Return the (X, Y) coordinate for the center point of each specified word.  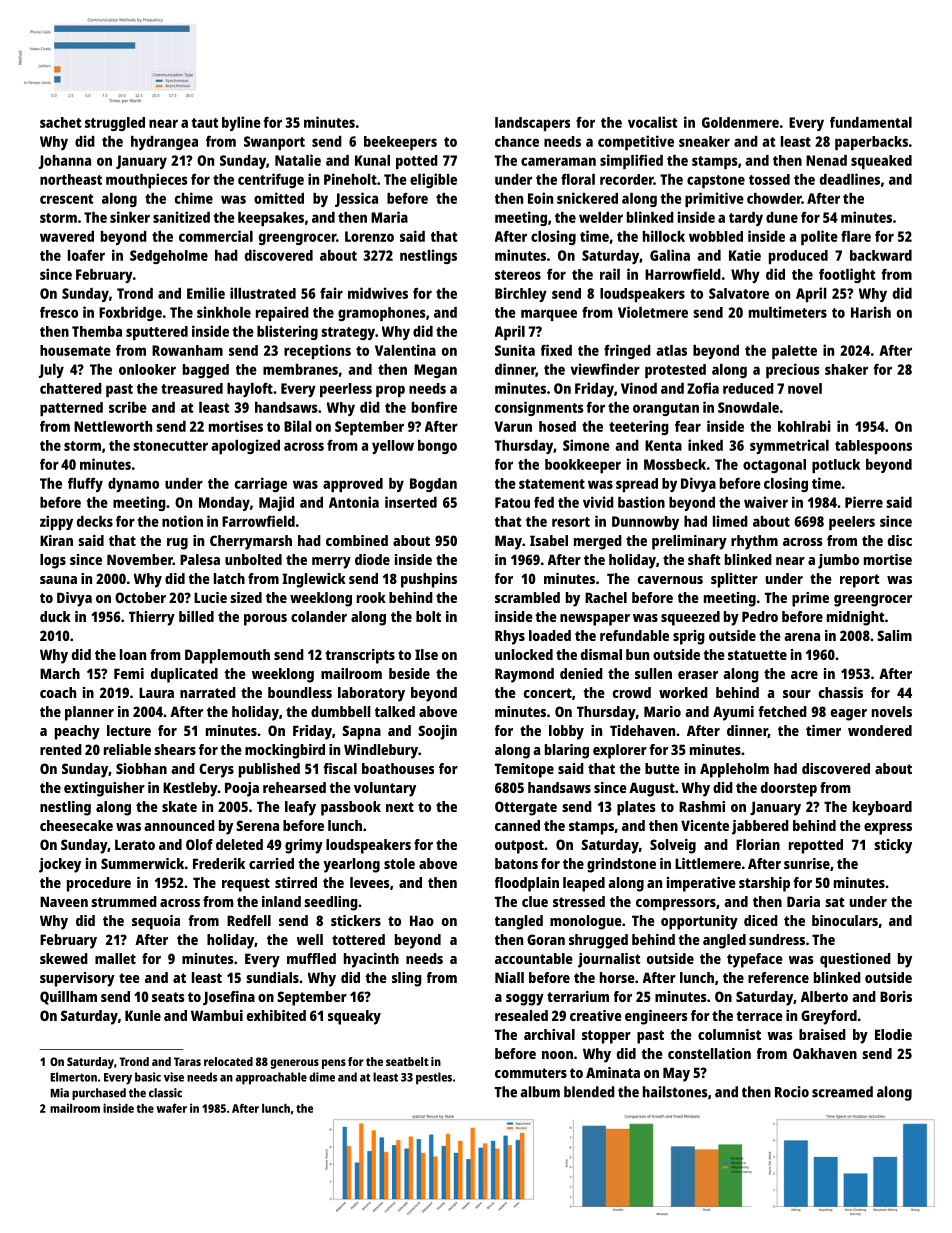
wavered (67, 236)
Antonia (354, 502)
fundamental (871, 122)
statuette (757, 655)
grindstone (621, 865)
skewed (64, 958)
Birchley (521, 294)
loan (133, 654)
